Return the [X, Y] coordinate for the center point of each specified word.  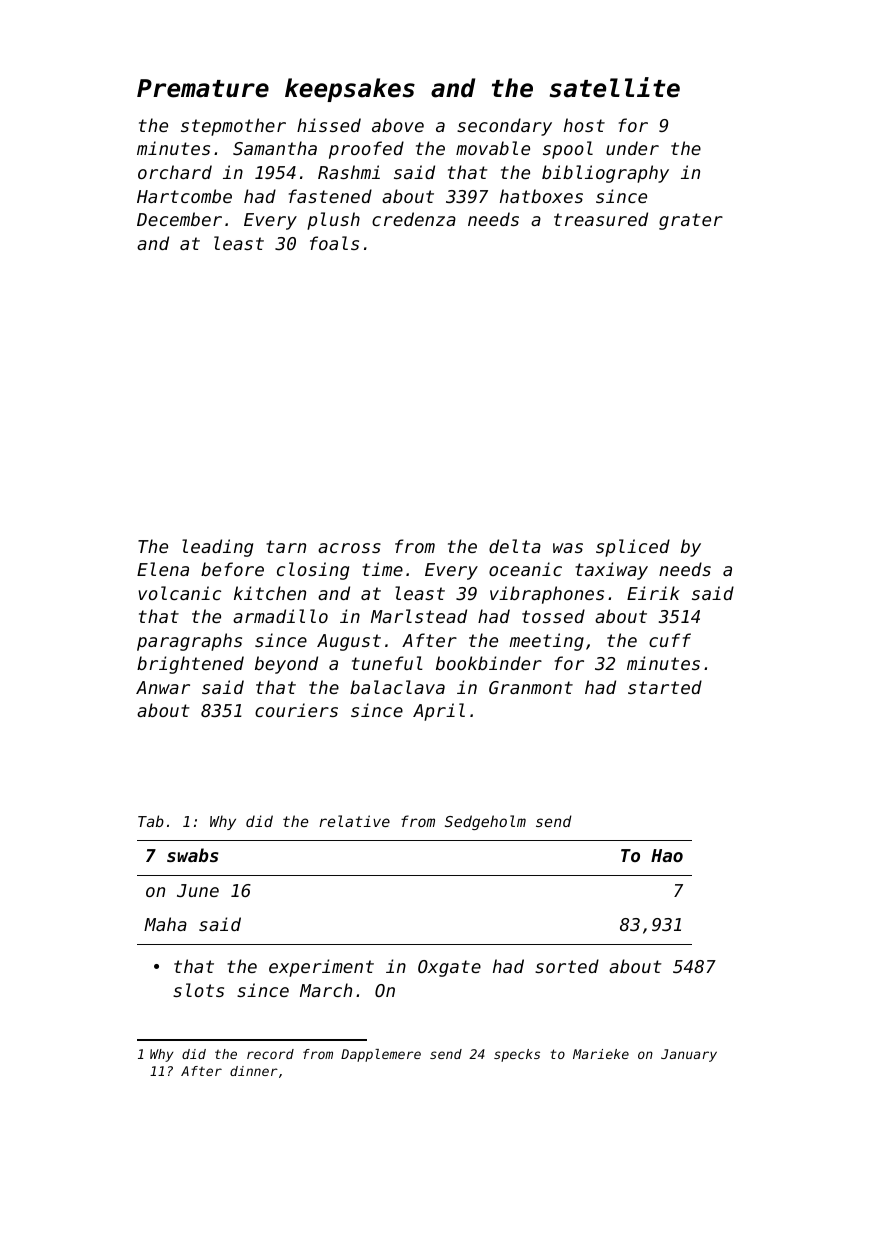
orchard [175, 172]
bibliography [605, 174]
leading [217, 548]
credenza [414, 219]
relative [354, 821]
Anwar [163, 687]
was [568, 548]
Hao [667, 855]
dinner [254, 1071]
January [689, 1055]
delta [515, 546]
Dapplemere [381, 1055]
